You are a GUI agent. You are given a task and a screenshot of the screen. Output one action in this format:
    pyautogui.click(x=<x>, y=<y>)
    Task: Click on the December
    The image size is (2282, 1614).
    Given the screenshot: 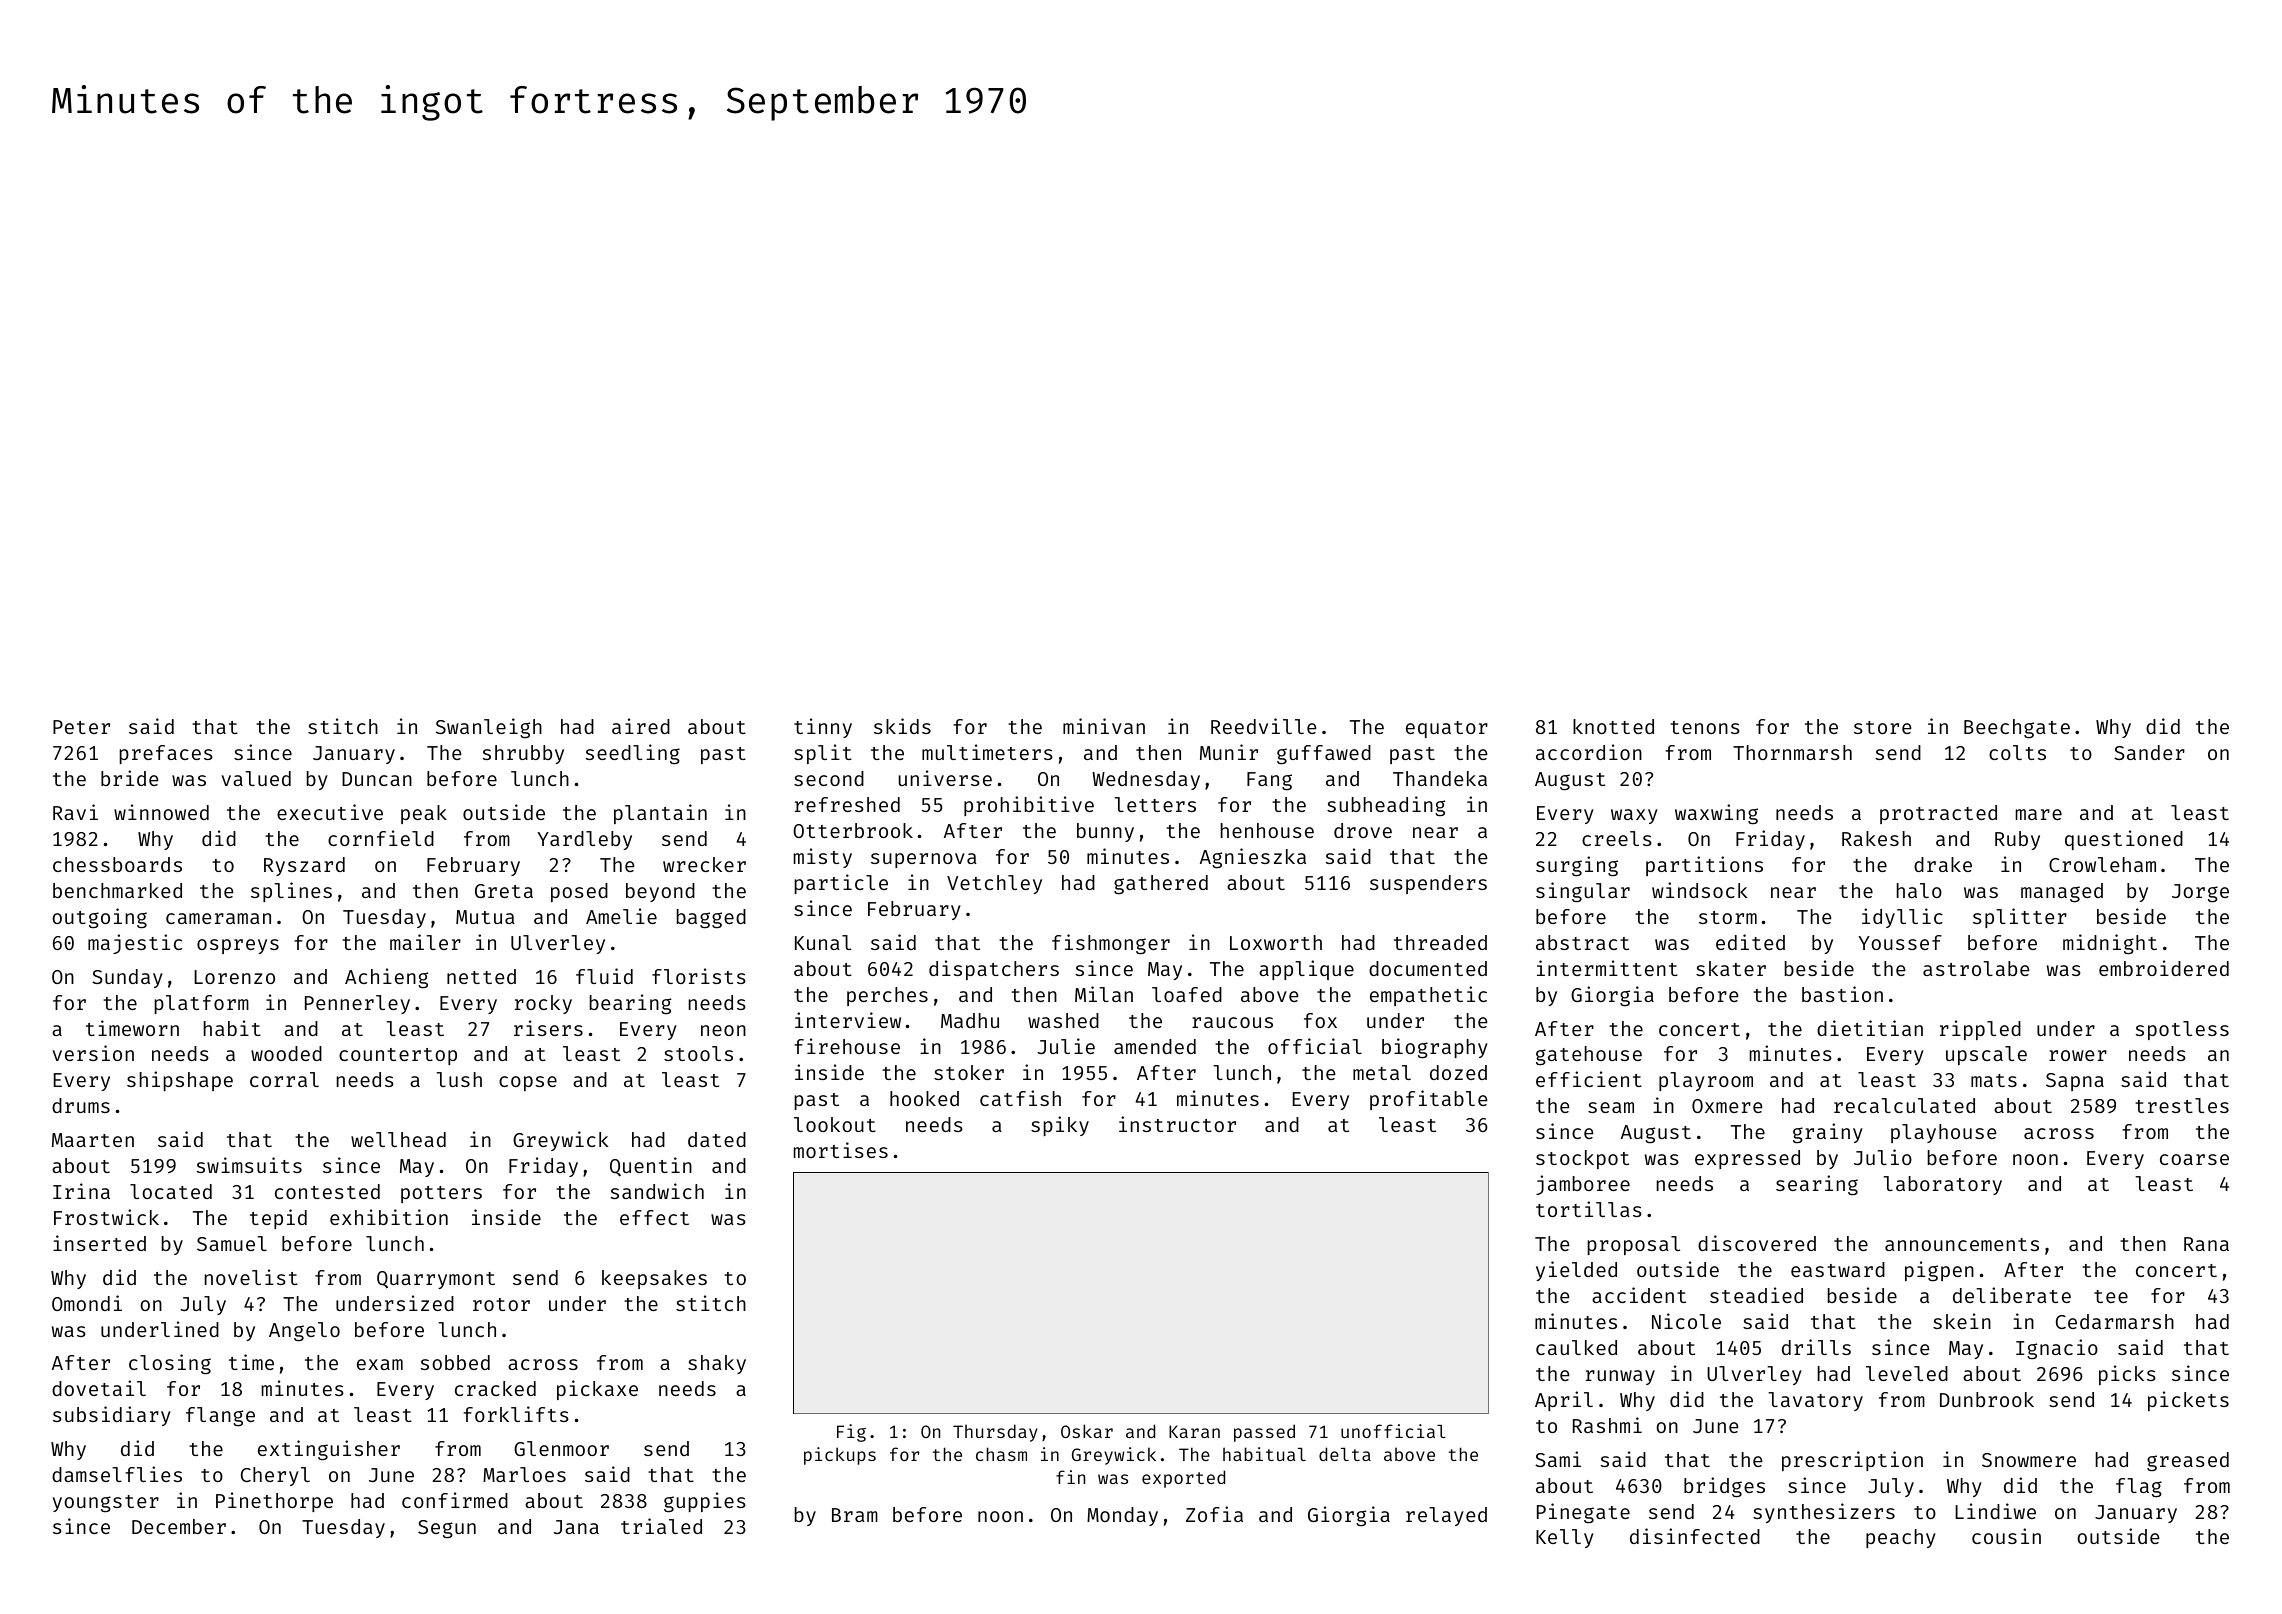 What is the action you would take?
    pyautogui.click(x=179, y=1526)
